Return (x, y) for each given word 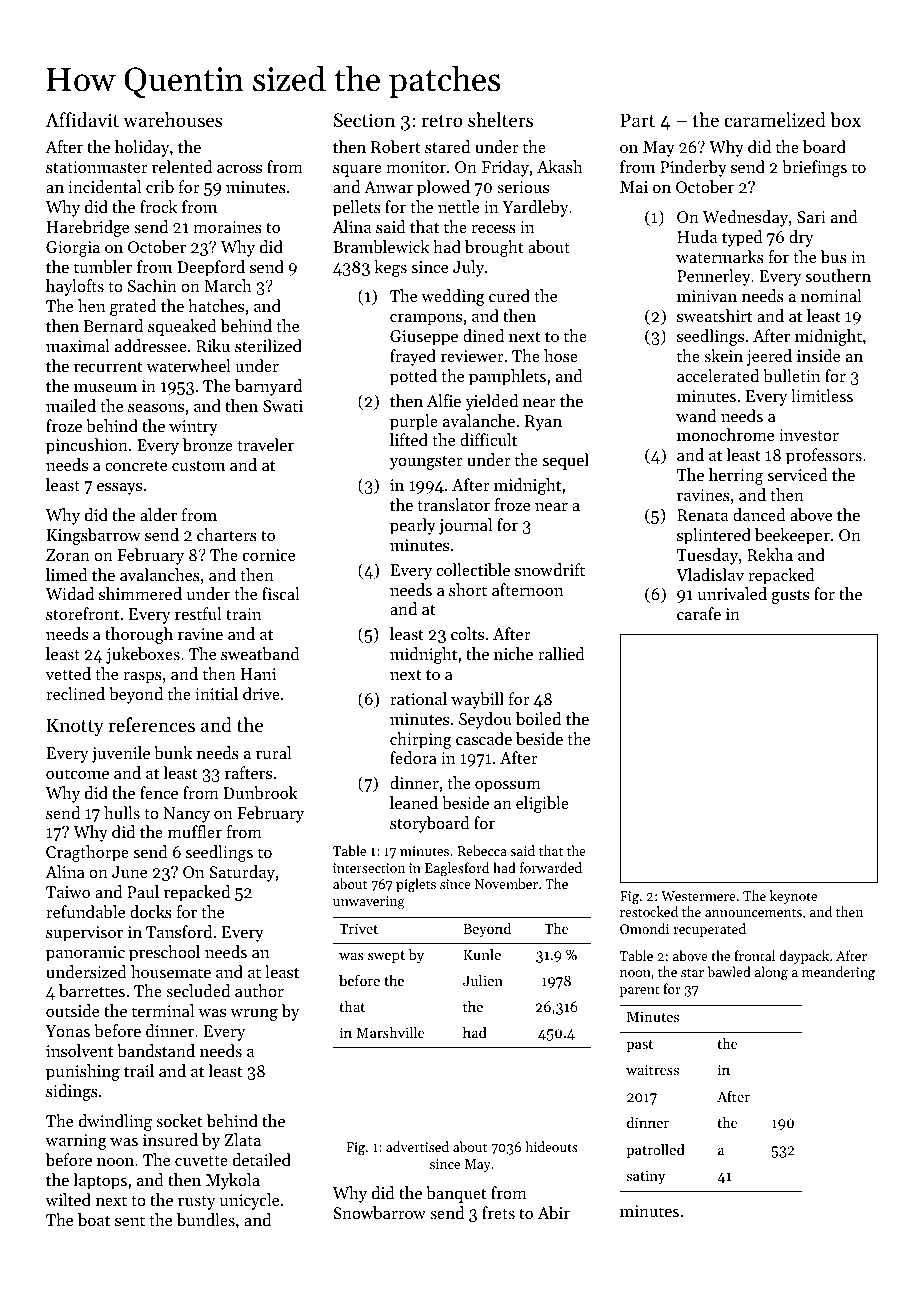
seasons (156, 407)
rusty (196, 1203)
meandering (838, 973)
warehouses (173, 119)
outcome (77, 774)
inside (818, 355)
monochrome (725, 434)
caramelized (775, 119)
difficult (488, 439)
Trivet (358, 928)
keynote (793, 897)
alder (158, 514)
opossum (508, 787)
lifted (409, 439)
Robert (396, 146)
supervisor (84, 934)
